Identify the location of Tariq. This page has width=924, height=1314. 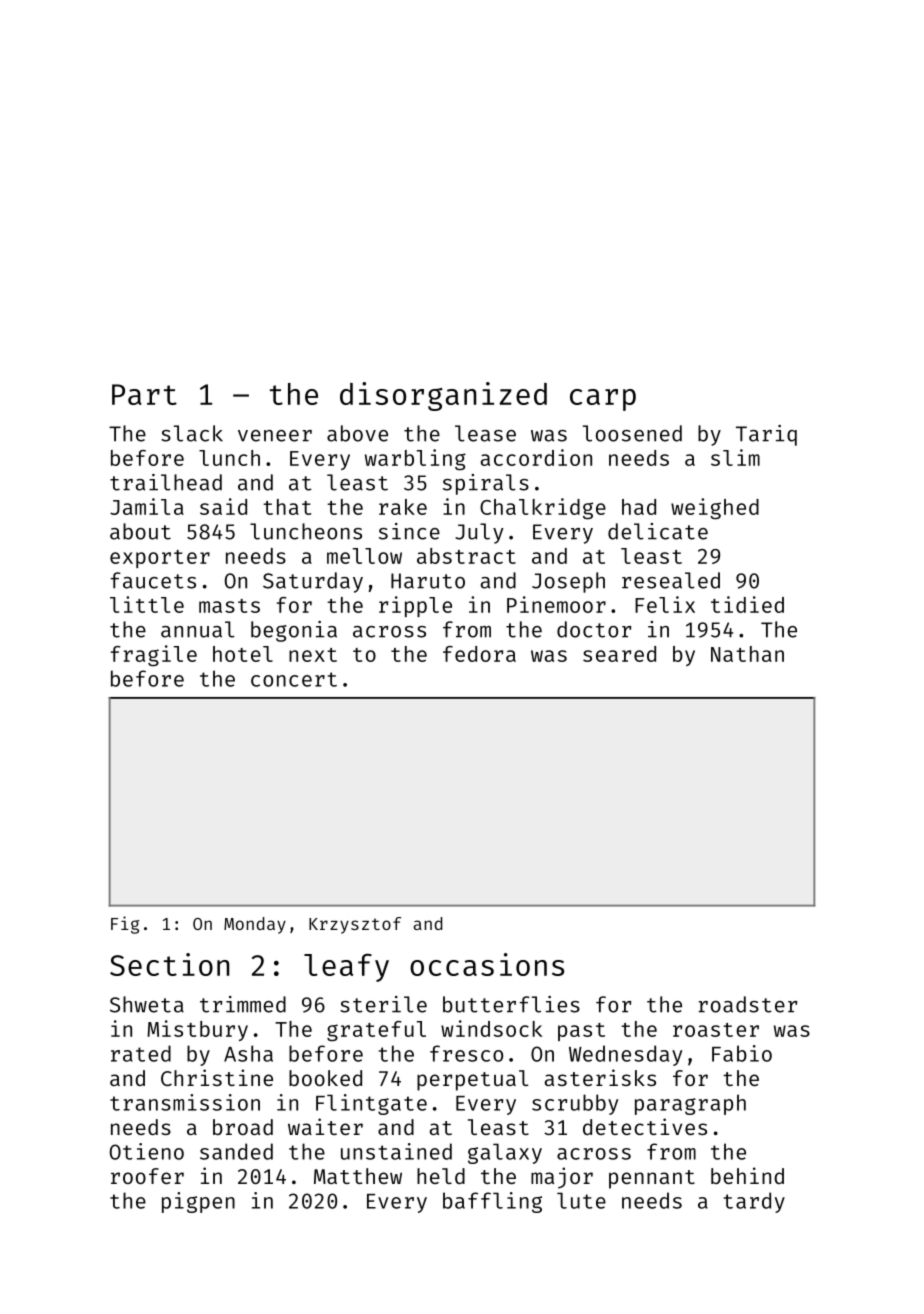
(766, 435).
